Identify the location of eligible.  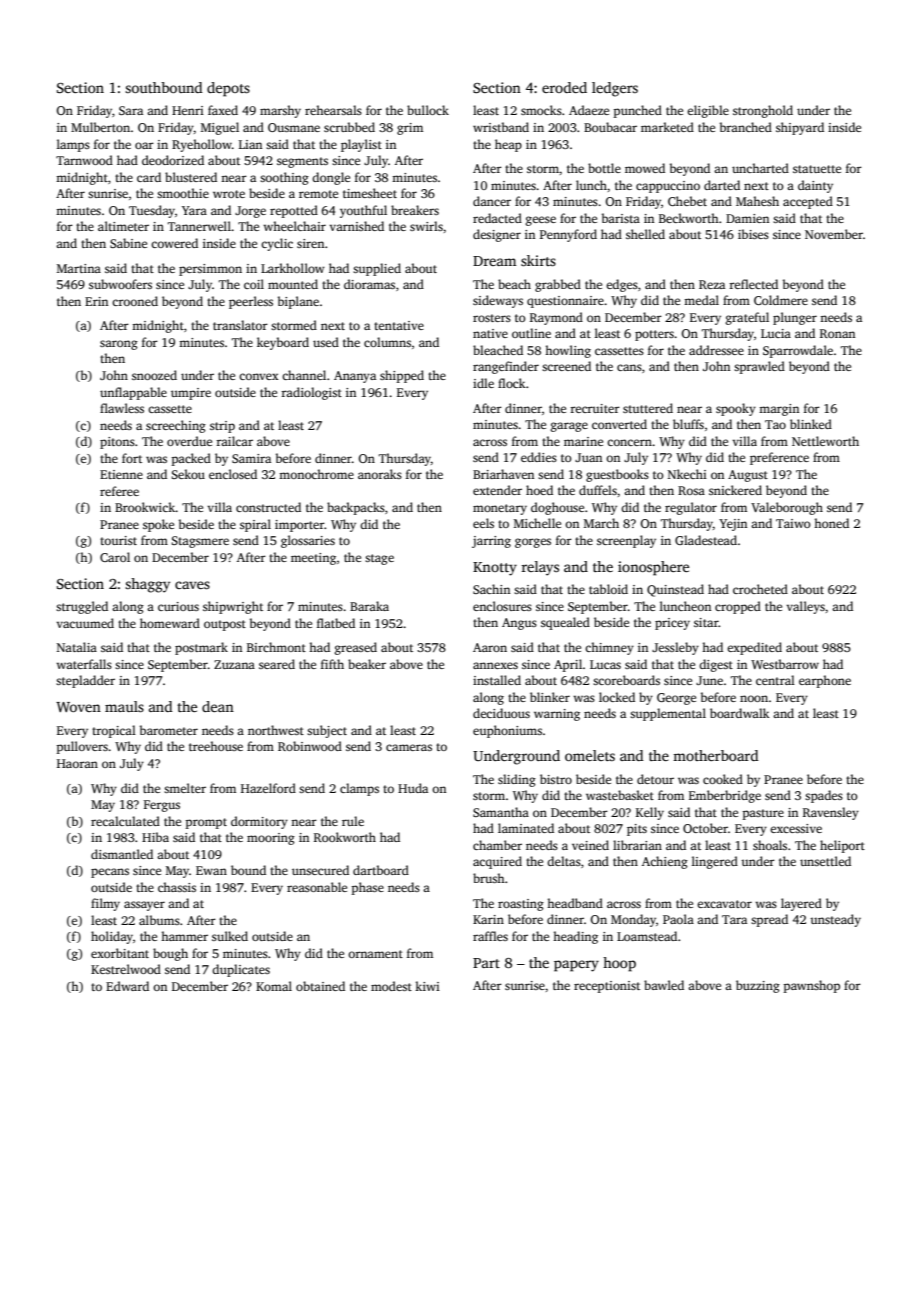
(708, 111).
